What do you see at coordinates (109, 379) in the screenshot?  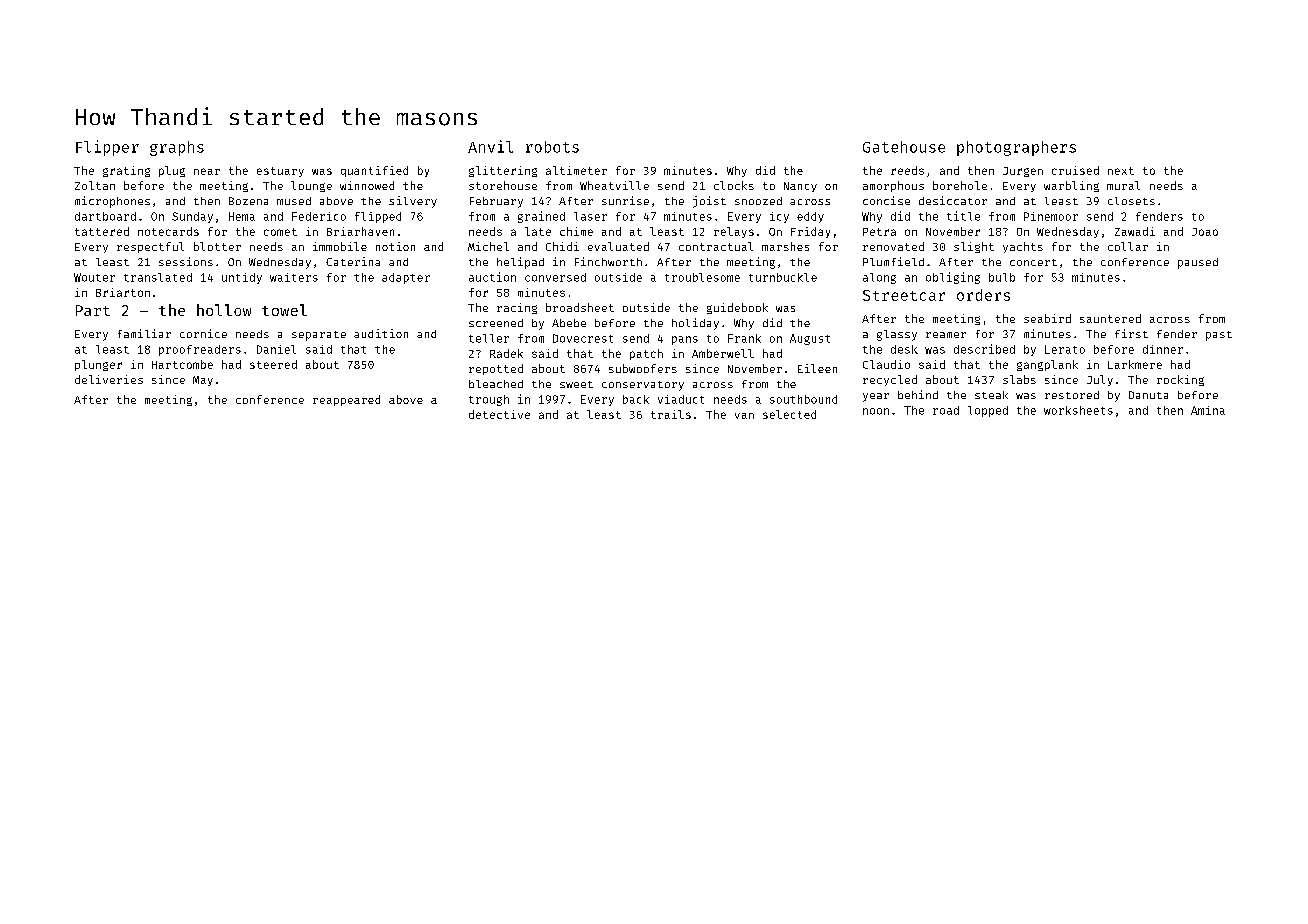 I see `deliveries` at bounding box center [109, 379].
